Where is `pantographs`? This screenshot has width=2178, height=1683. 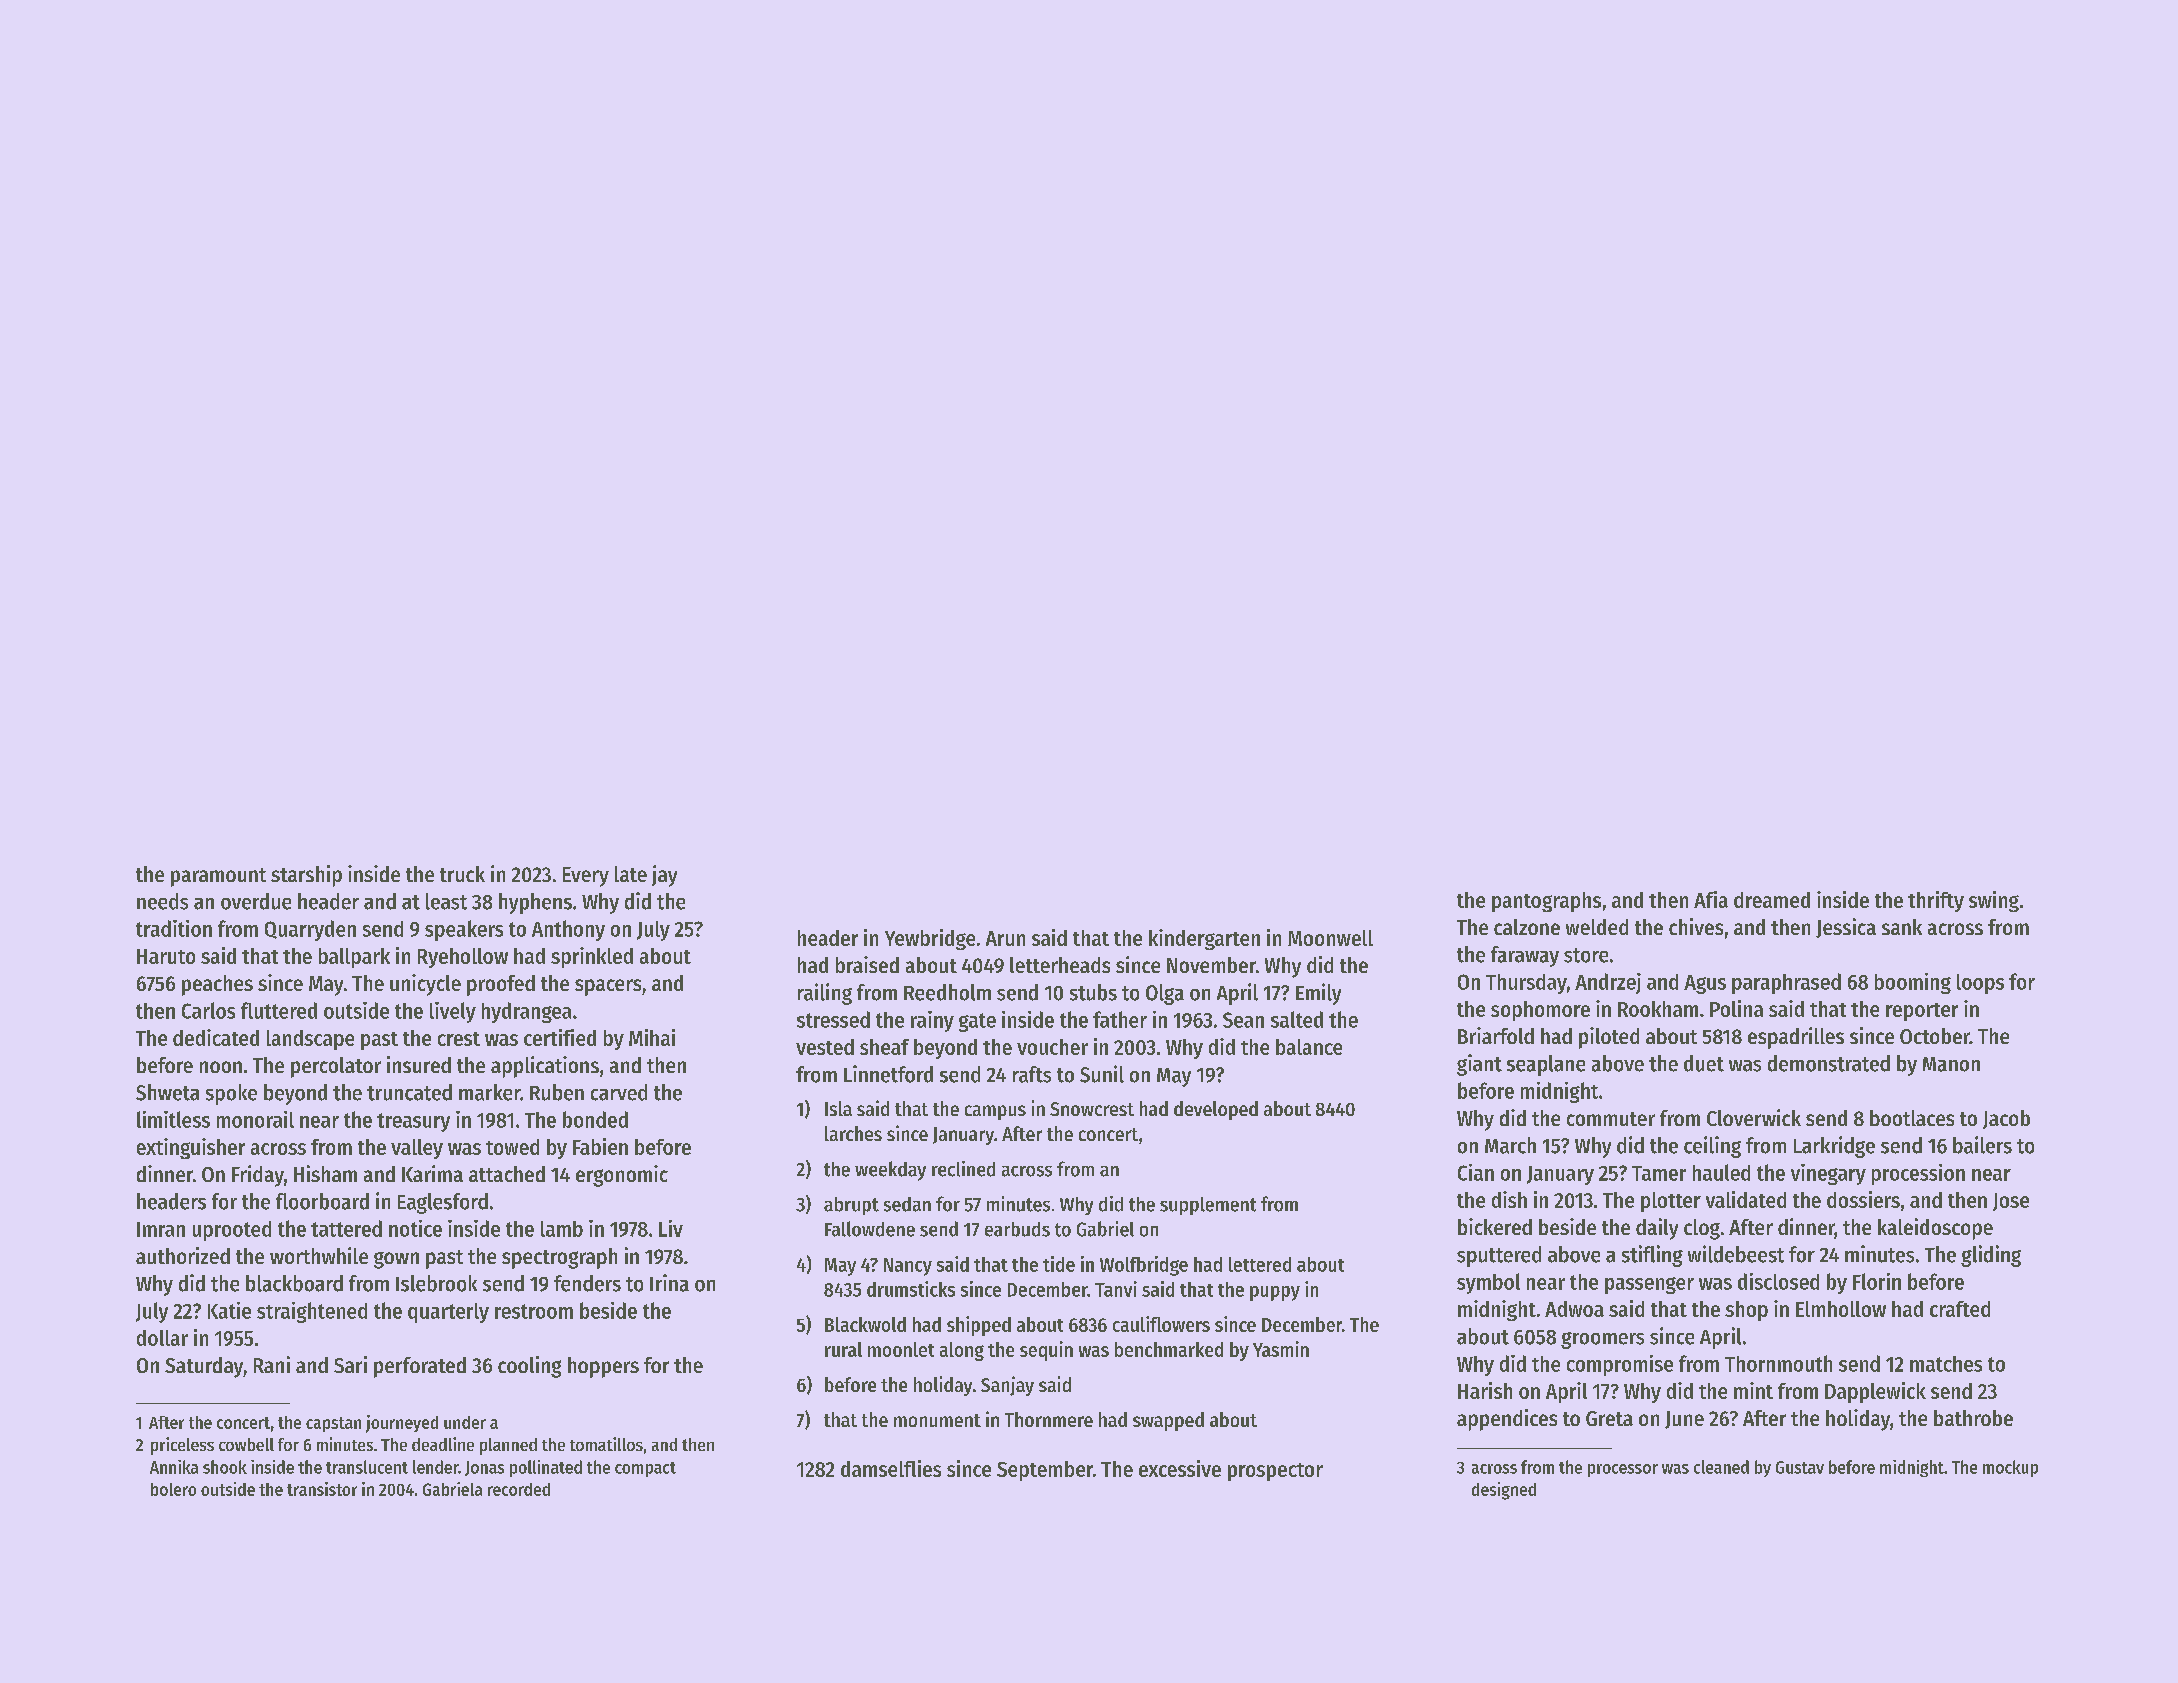 pantographs is located at coordinates (1546, 902).
